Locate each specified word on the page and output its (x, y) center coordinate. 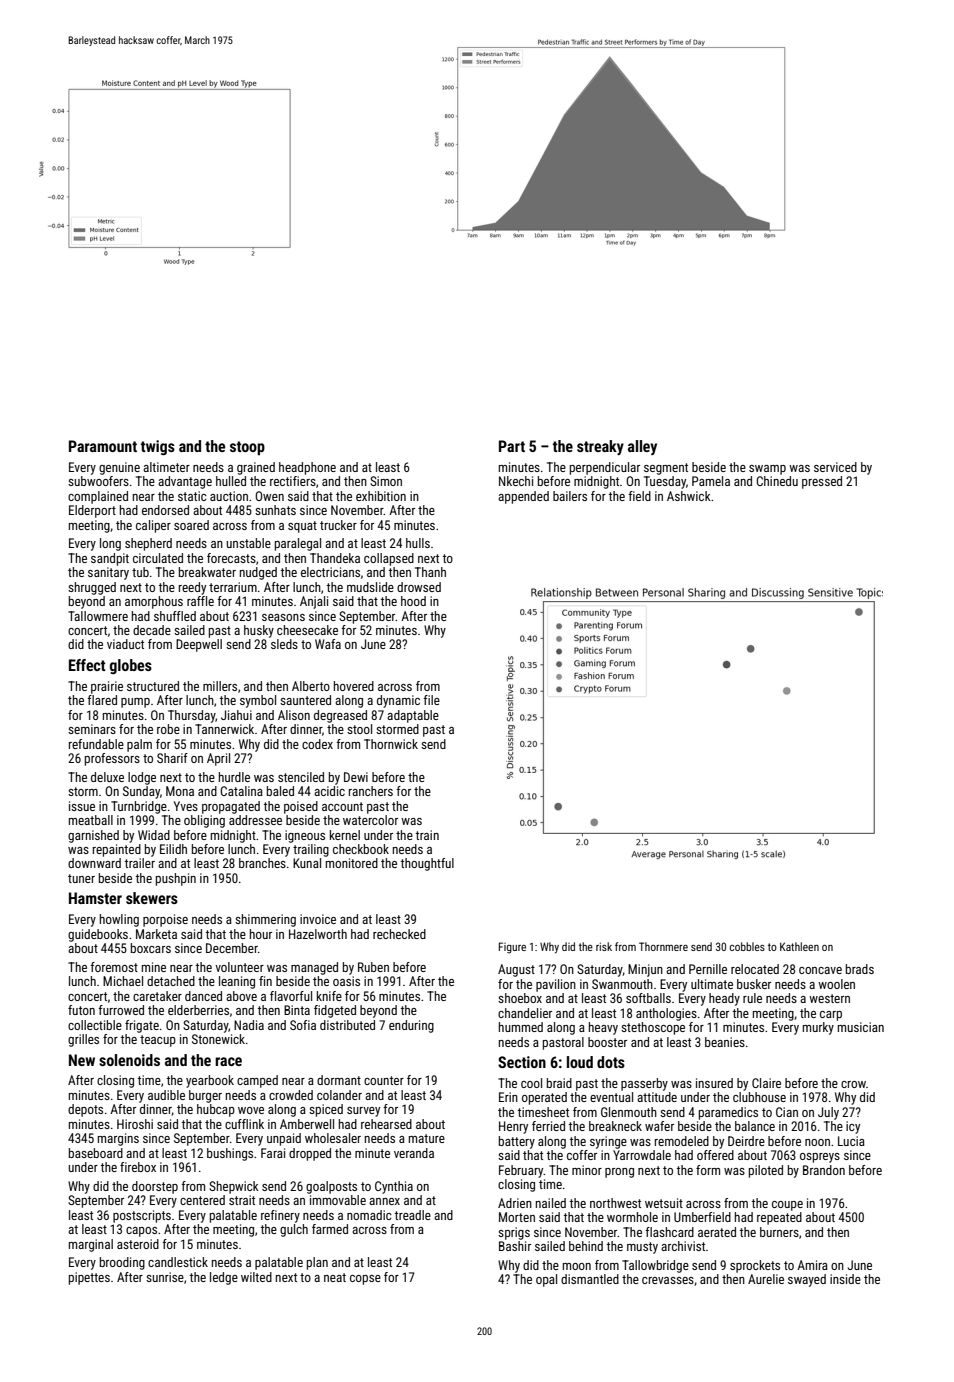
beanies (725, 1042)
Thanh (430, 572)
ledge (224, 1278)
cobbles (747, 946)
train (427, 835)
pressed (822, 482)
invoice (318, 919)
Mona (180, 791)
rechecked (399, 934)
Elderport (92, 511)
